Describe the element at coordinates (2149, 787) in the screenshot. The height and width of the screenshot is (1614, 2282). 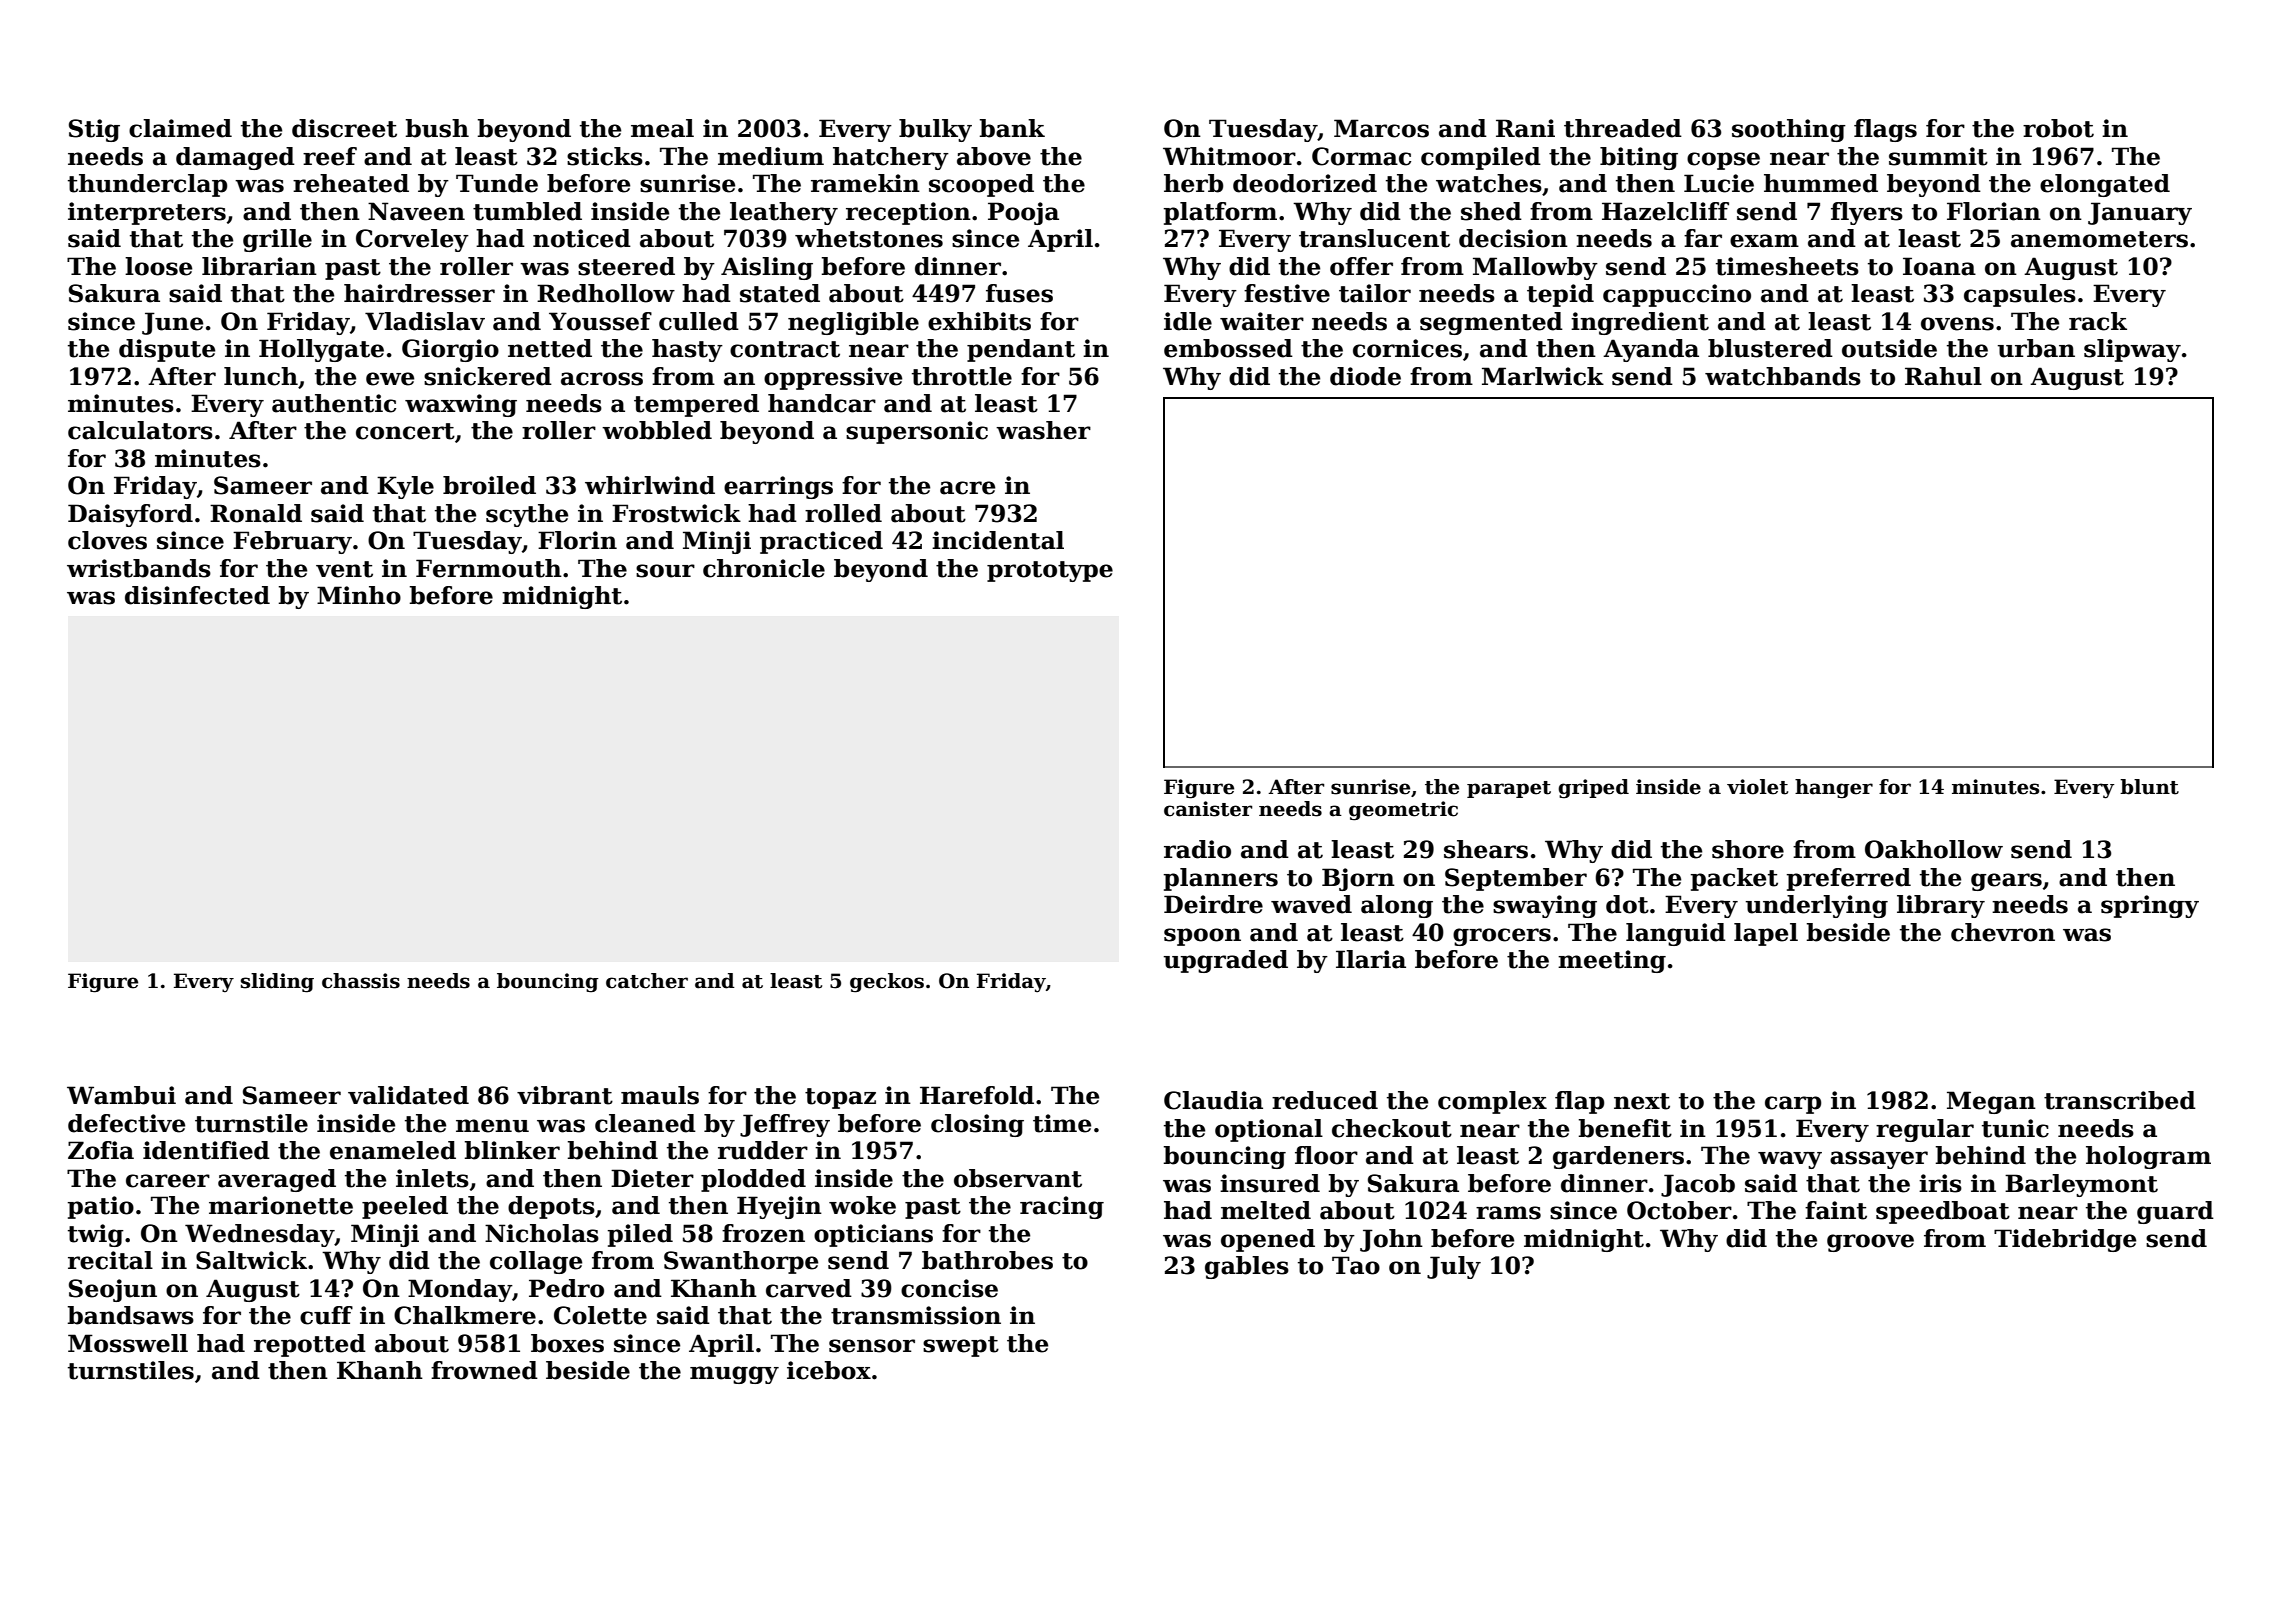
I see `blunt` at that location.
